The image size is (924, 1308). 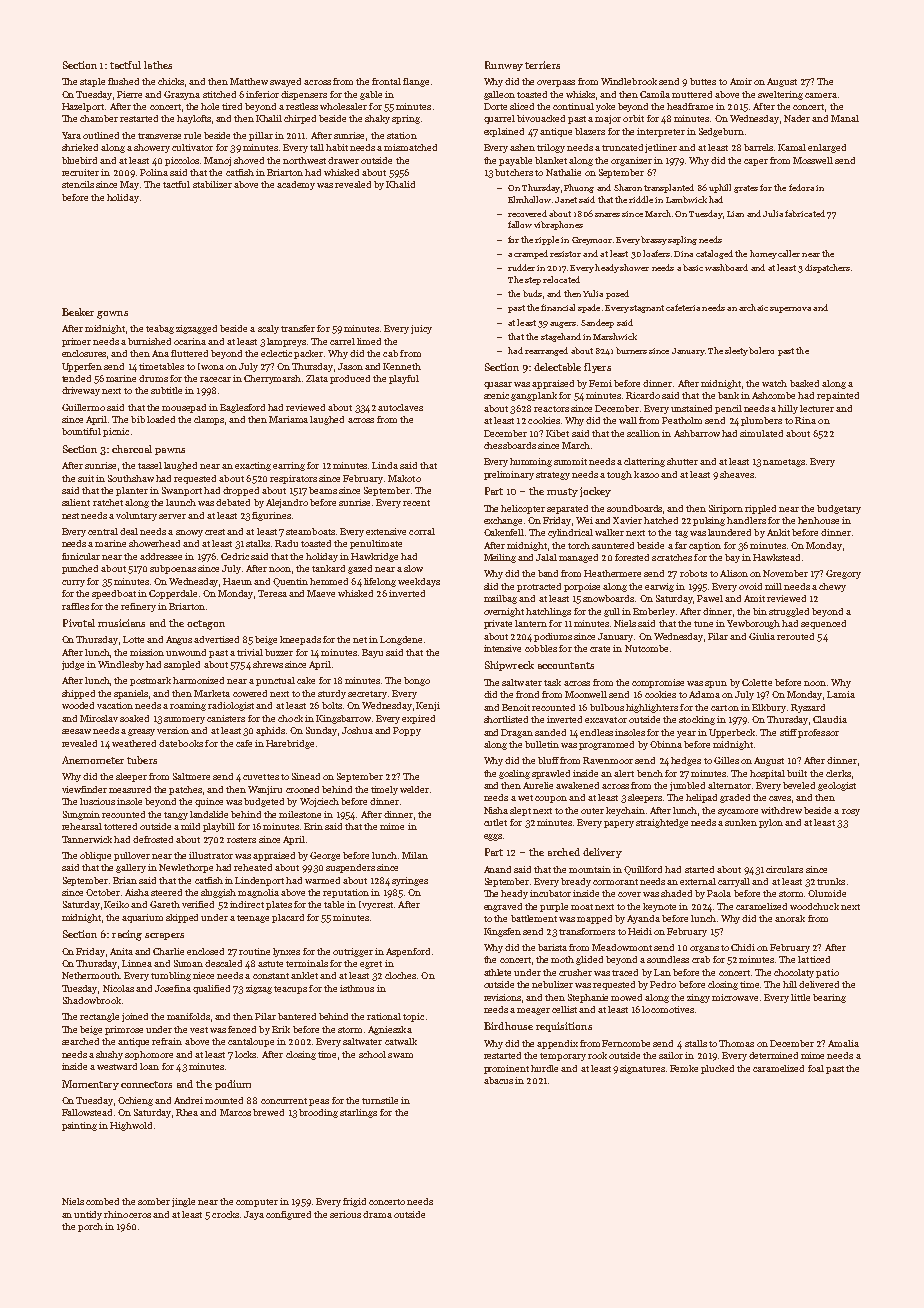 What do you see at coordinates (374, 557) in the document?
I see `Hawkridge` at bounding box center [374, 557].
